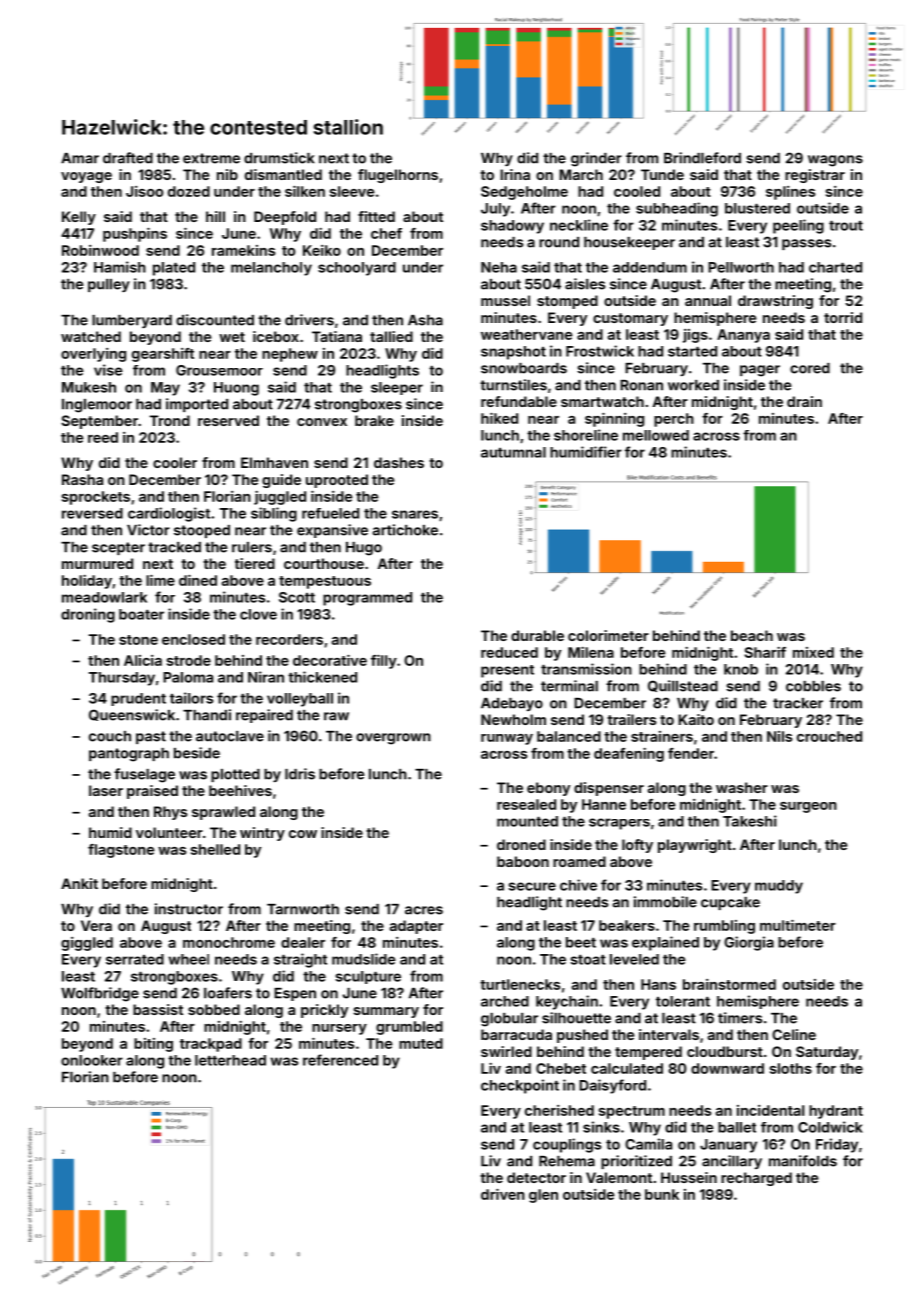 The height and width of the image is (1308, 924). Describe the element at coordinates (397, 388) in the image. I see `sleeper` at that location.
